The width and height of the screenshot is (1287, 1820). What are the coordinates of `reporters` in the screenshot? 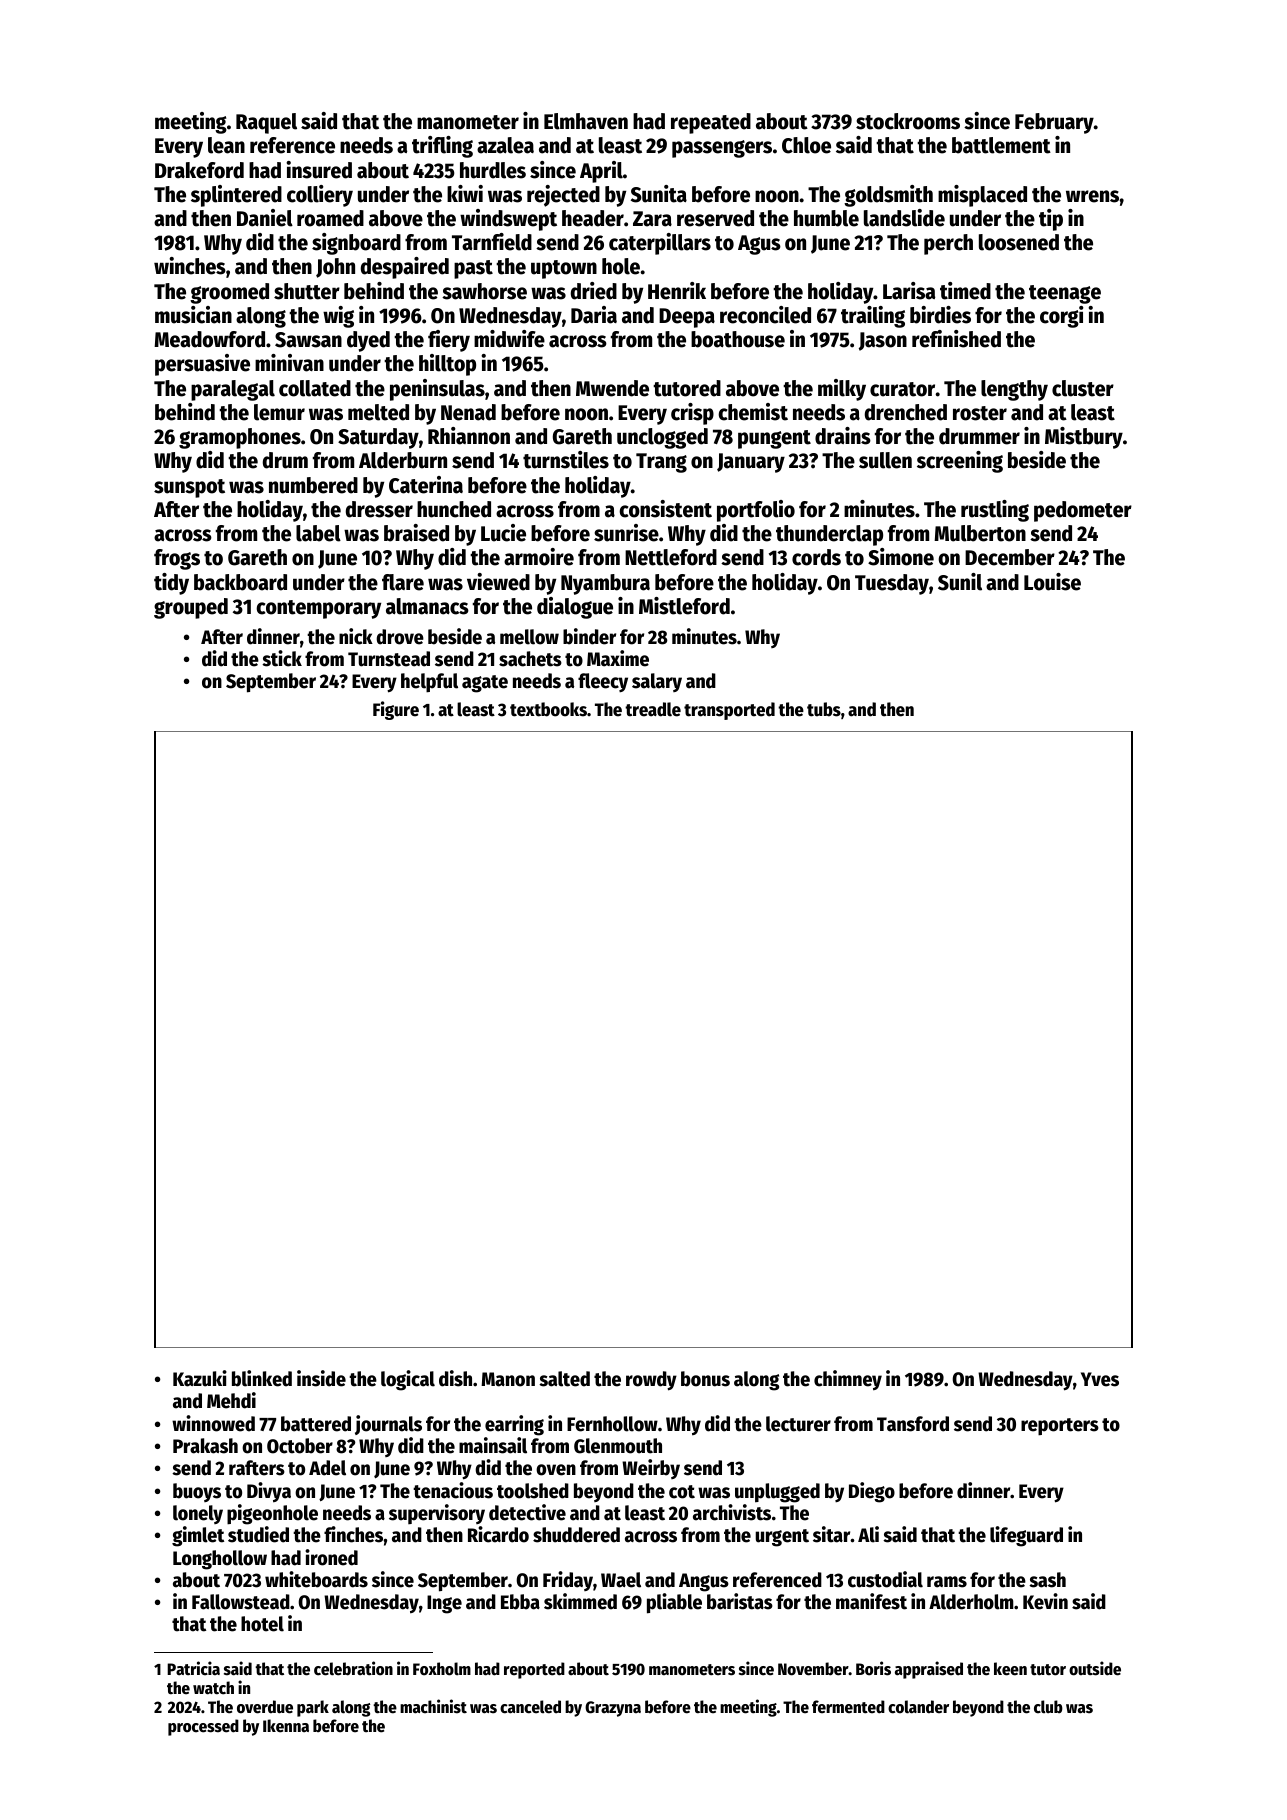 It's located at (1060, 1426).
